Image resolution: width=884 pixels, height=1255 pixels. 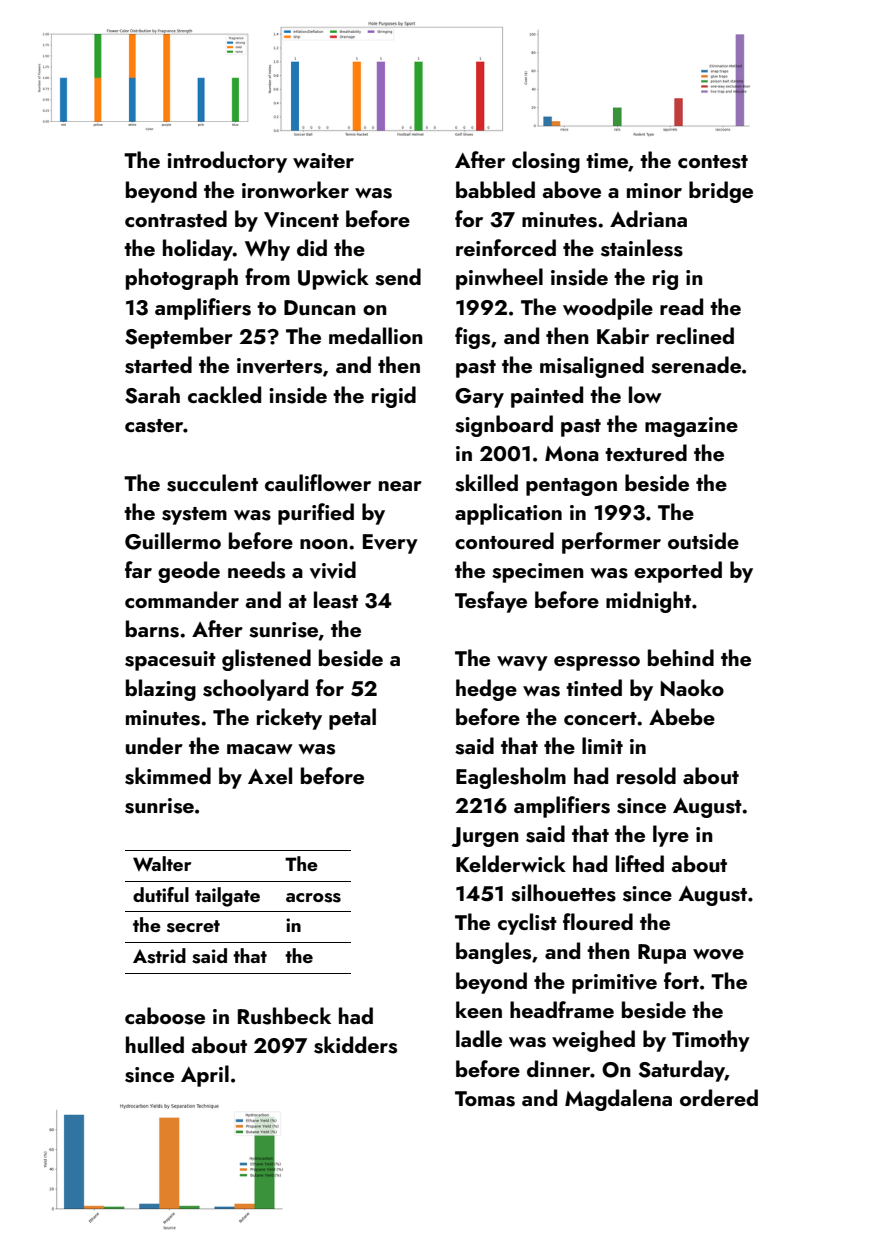 What do you see at coordinates (159, 956) in the screenshot?
I see `Astrid` at bounding box center [159, 956].
